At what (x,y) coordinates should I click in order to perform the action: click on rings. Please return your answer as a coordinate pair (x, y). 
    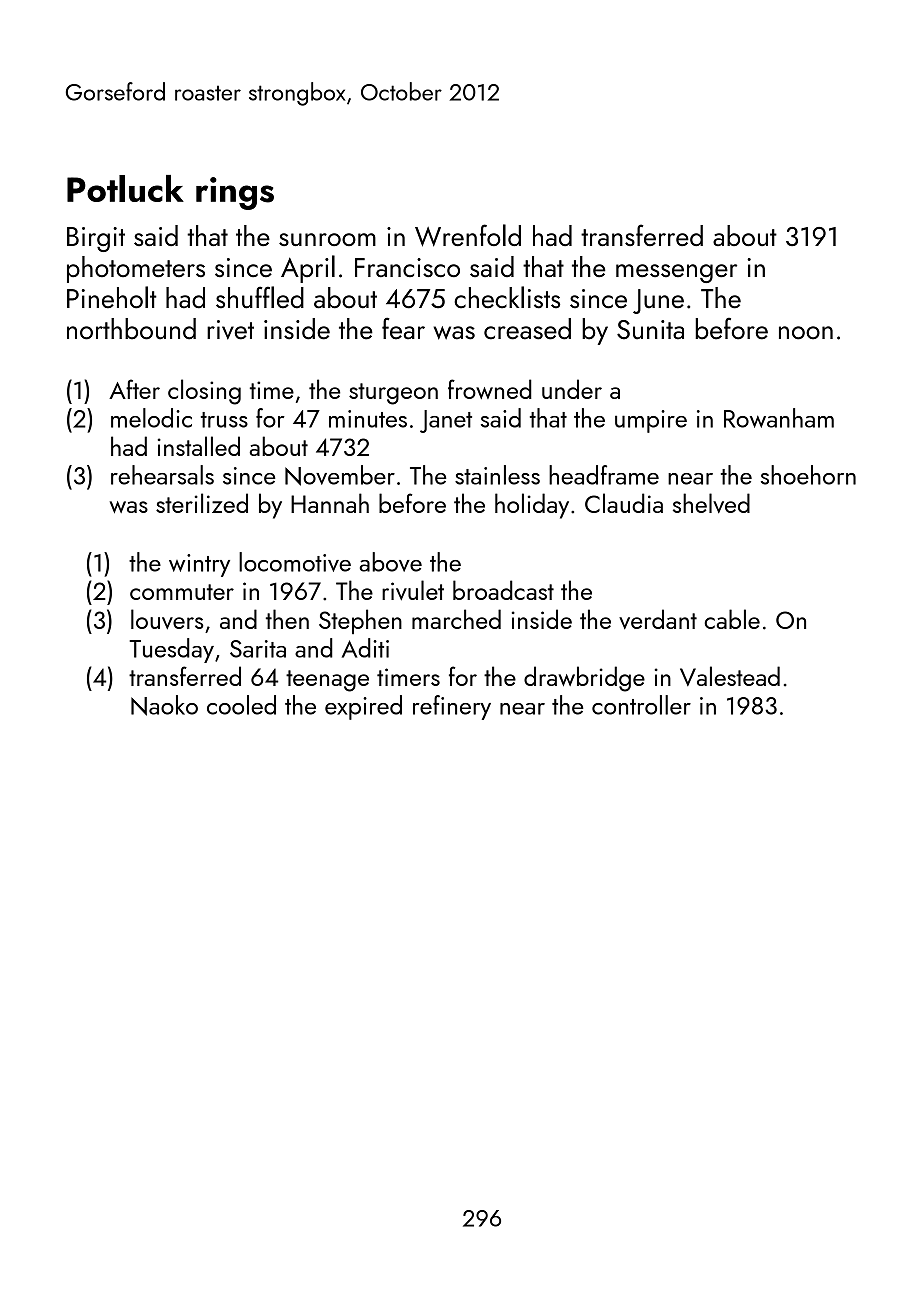
    Looking at the image, I should click on (235, 193).
